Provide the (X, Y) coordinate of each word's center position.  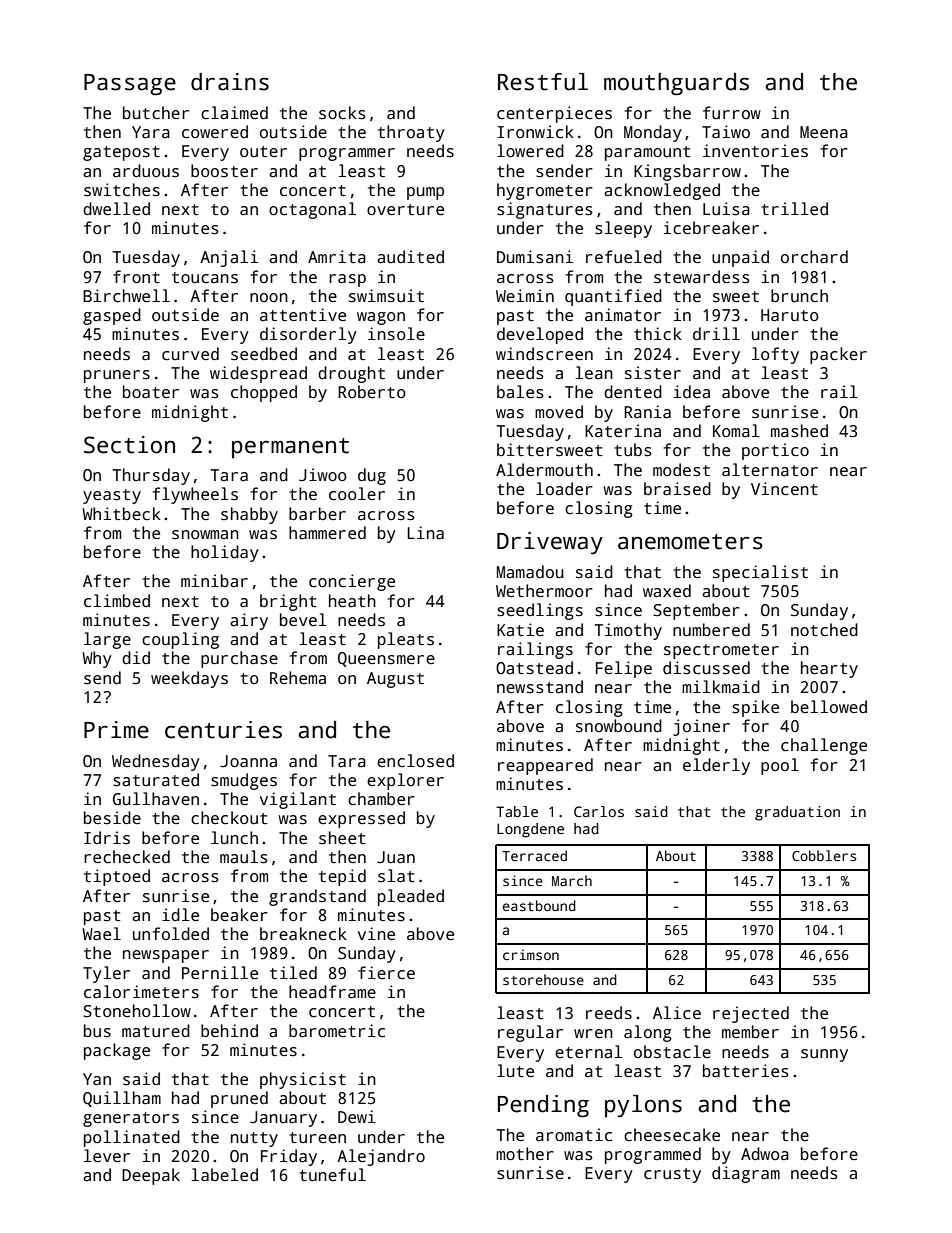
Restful (543, 82)
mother (525, 1153)
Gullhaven (156, 798)
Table (517, 811)
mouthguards (676, 84)
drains (230, 82)
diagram (746, 1174)
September (697, 611)
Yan (97, 1079)
